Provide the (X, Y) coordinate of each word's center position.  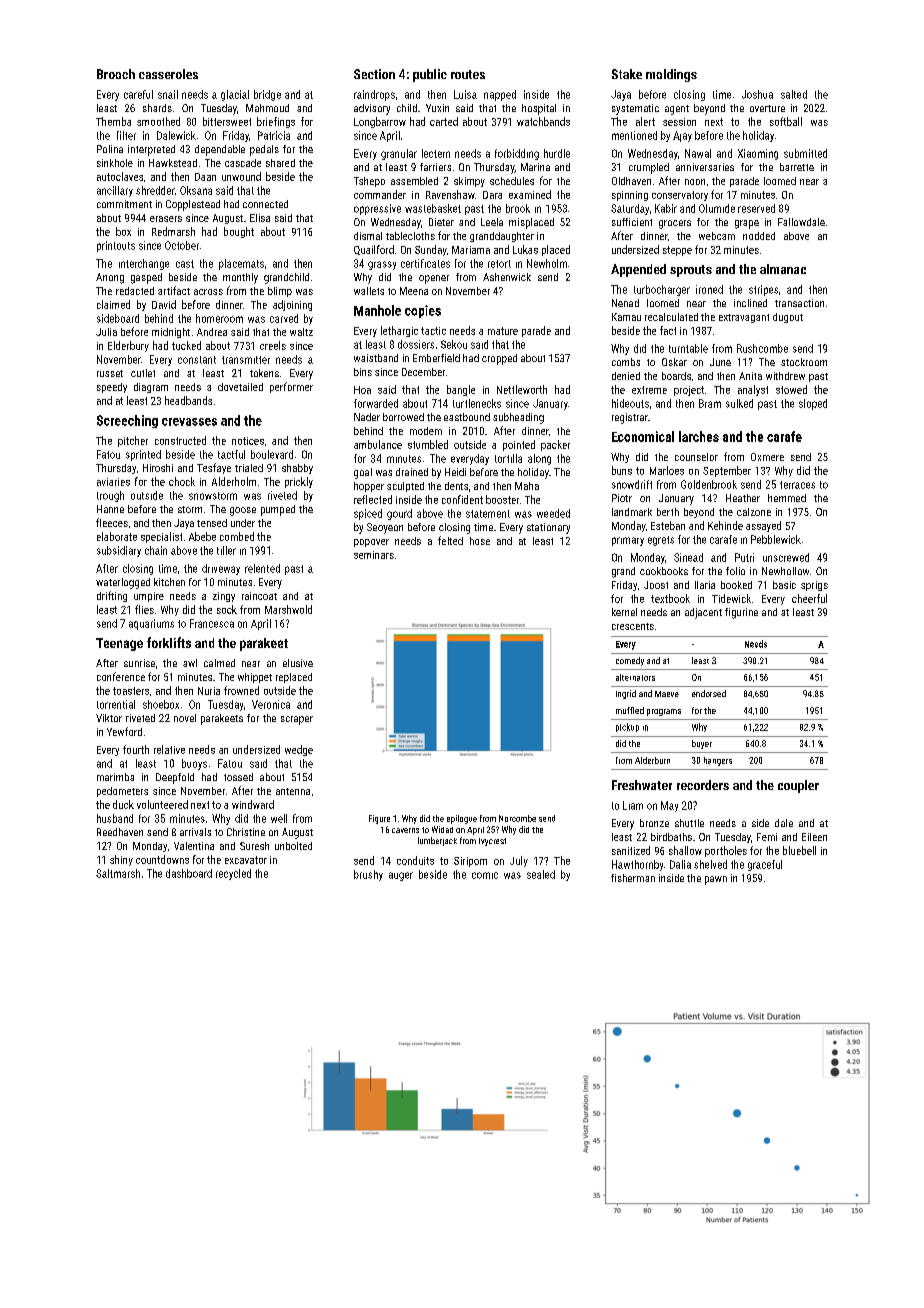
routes (468, 74)
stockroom (804, 362)
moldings (671, 75)
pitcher (133, 441)
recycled (233, 874)
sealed (541, 874)
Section (374, 74)
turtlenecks (477, 403)
